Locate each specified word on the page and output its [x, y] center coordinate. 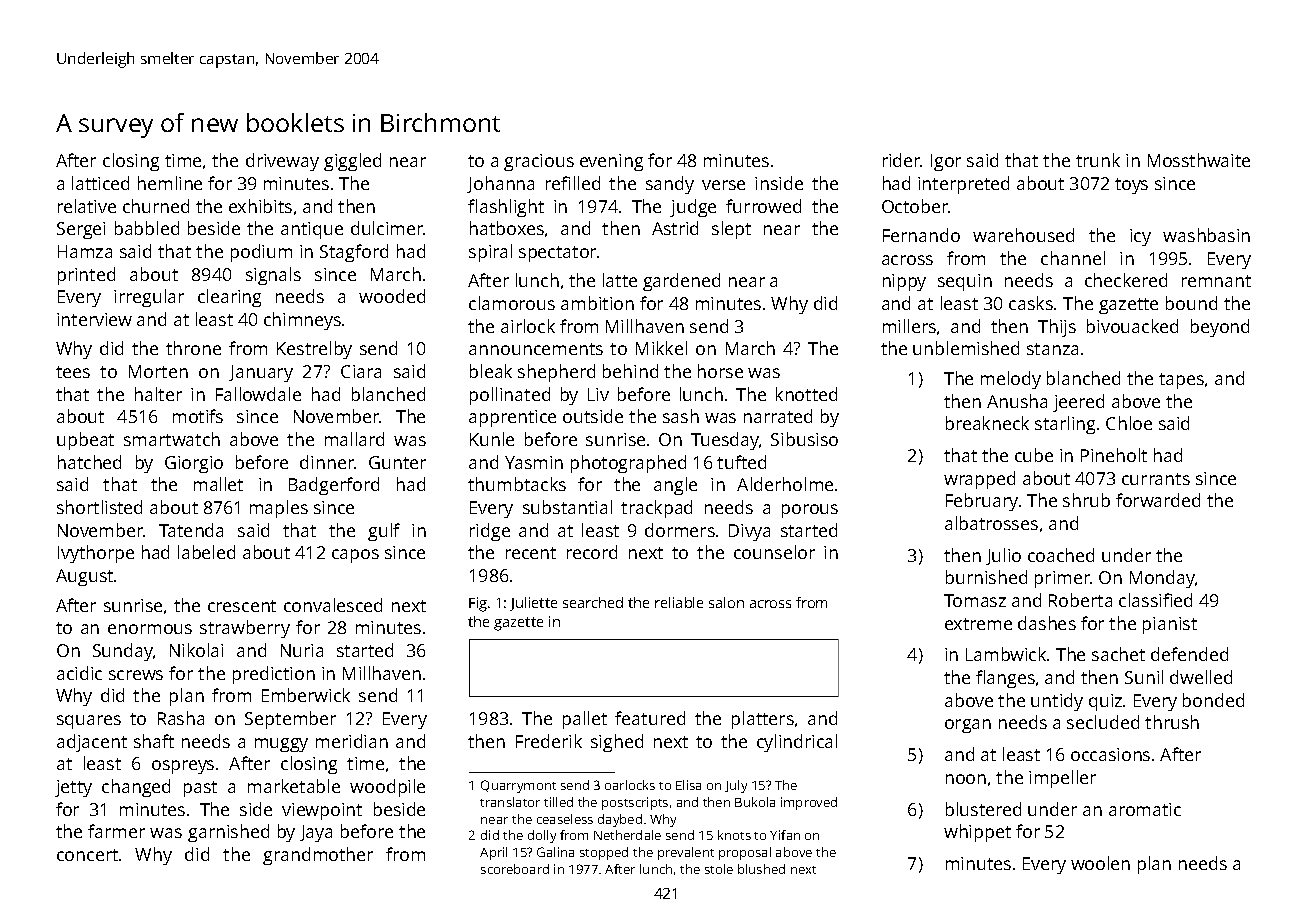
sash [681, 416]
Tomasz [975, 600]
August [84, 577]
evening [611, 162]
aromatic [1145, 809]
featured [650, 718]
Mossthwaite [1199, 160]
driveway [282, 162]
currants [1156, 479]
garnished [228, 833]
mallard [354, 439]
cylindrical [797, 743]
